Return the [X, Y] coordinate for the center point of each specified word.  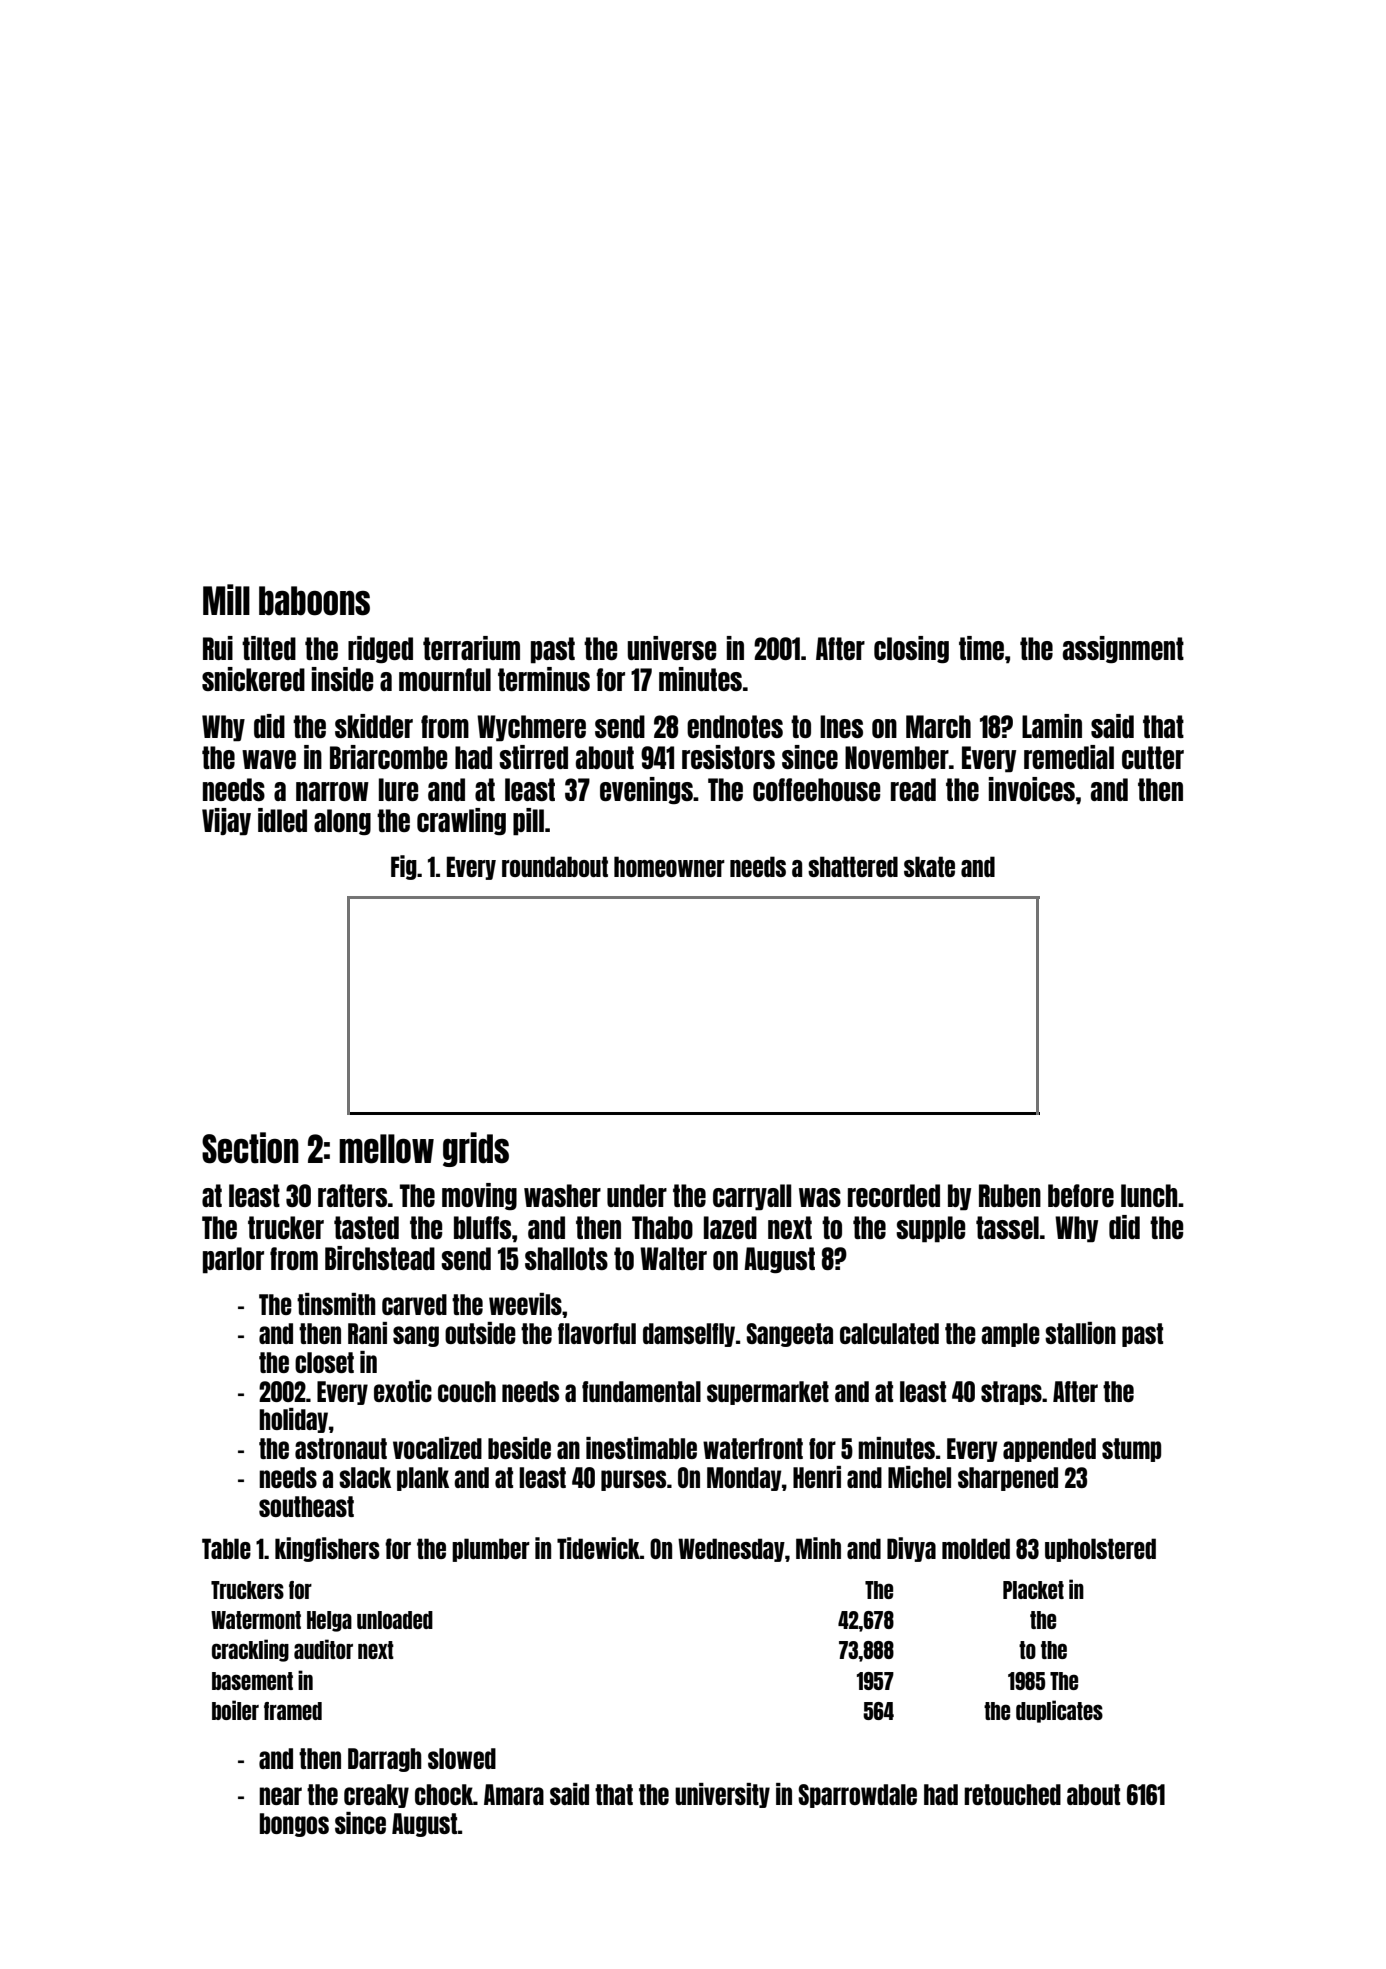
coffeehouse [816, 789]
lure [398, 789]
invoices [1032, 789]
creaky [376, 1796]
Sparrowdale [857, 1796]
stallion [1080, 1333]
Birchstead [380, 1258]
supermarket [768, 1393]
